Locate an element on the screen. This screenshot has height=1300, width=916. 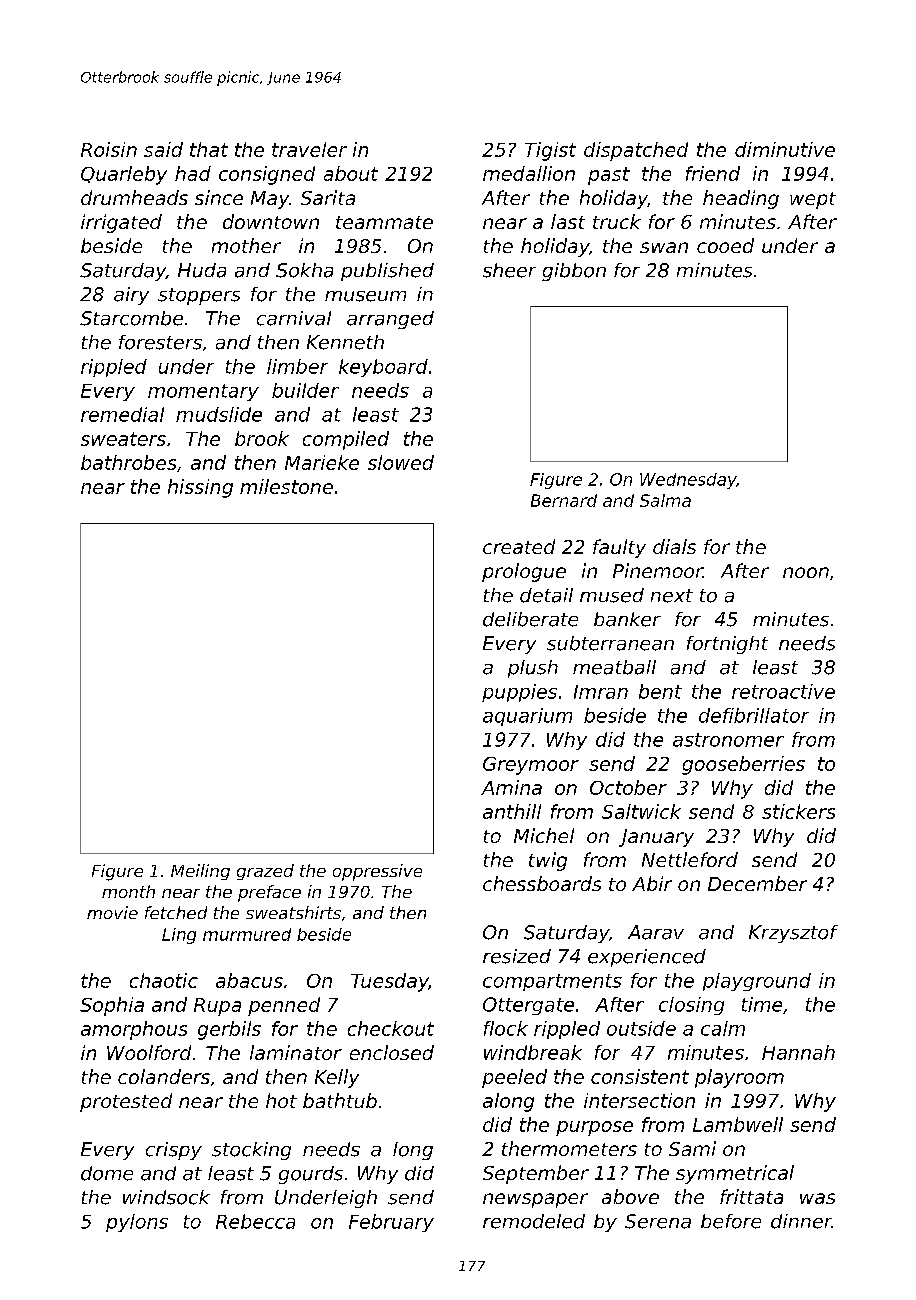
traveler is located at coordinates (309, 149).
